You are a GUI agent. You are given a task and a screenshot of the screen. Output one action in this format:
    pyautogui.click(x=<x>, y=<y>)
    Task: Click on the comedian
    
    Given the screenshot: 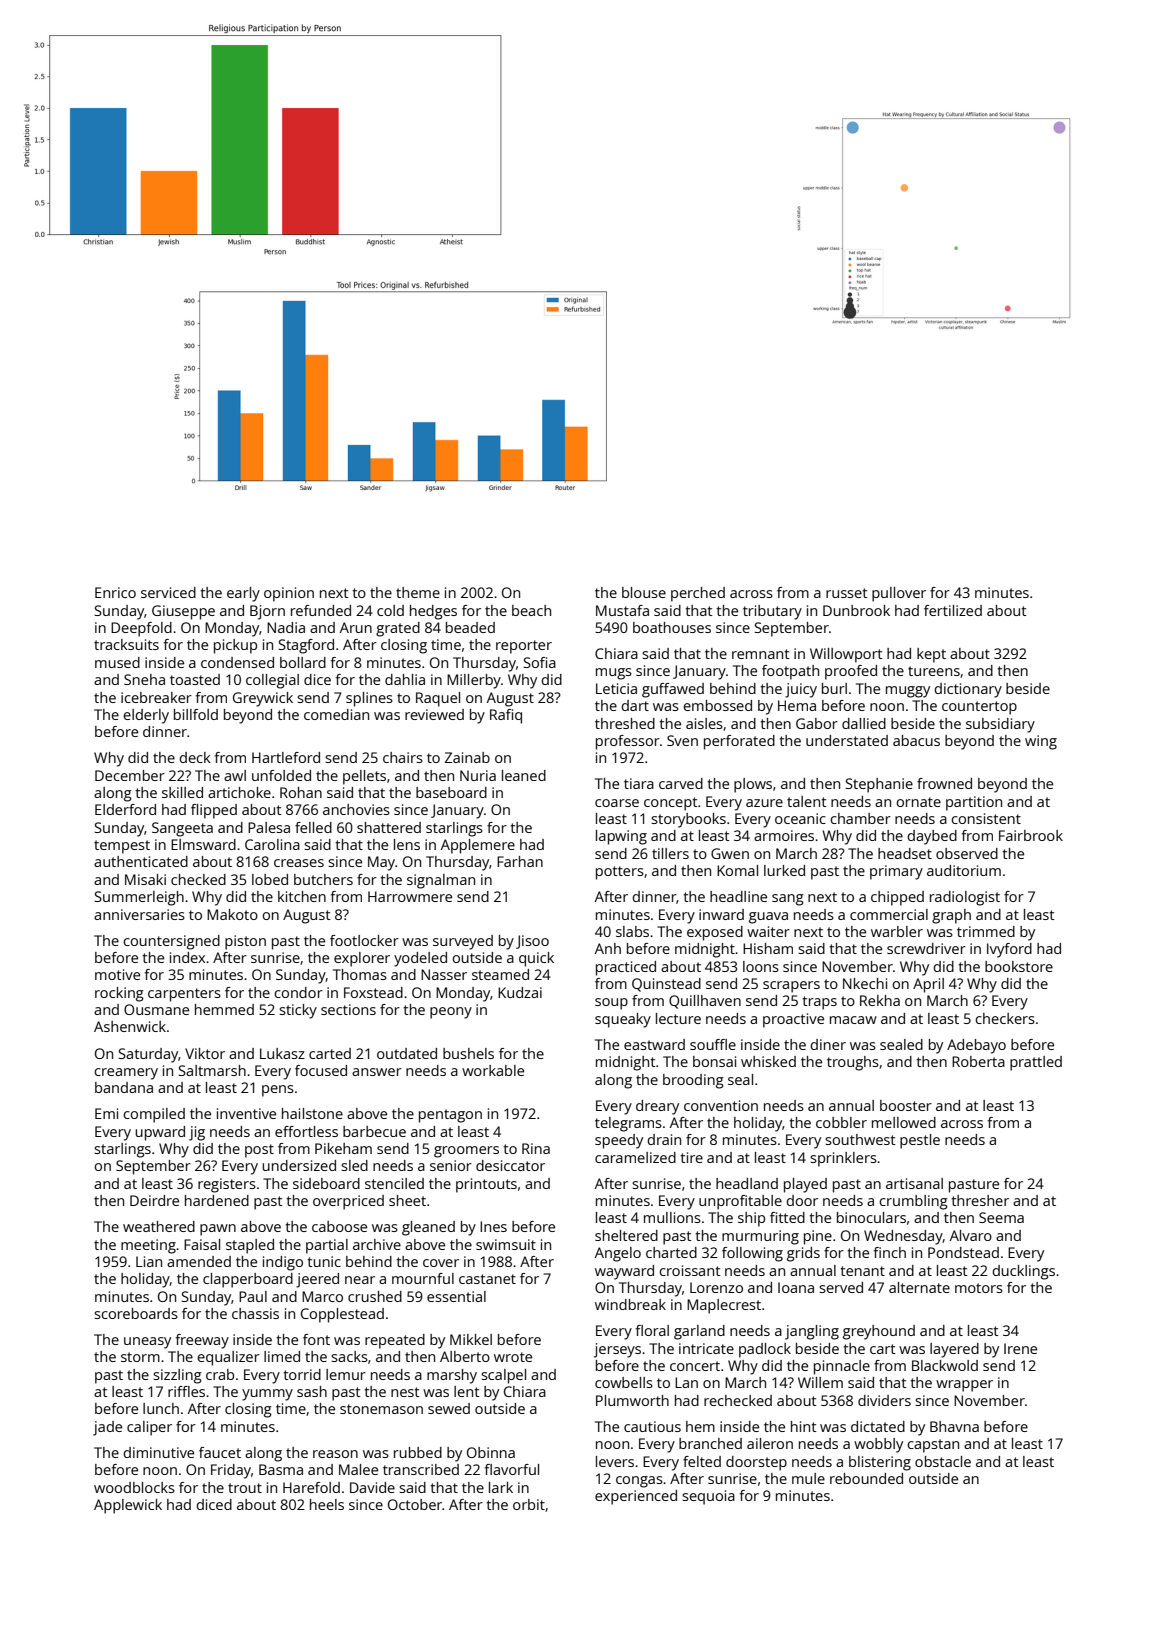 What is the action you would take?
    pyautogui.click(x=336, y=714)
